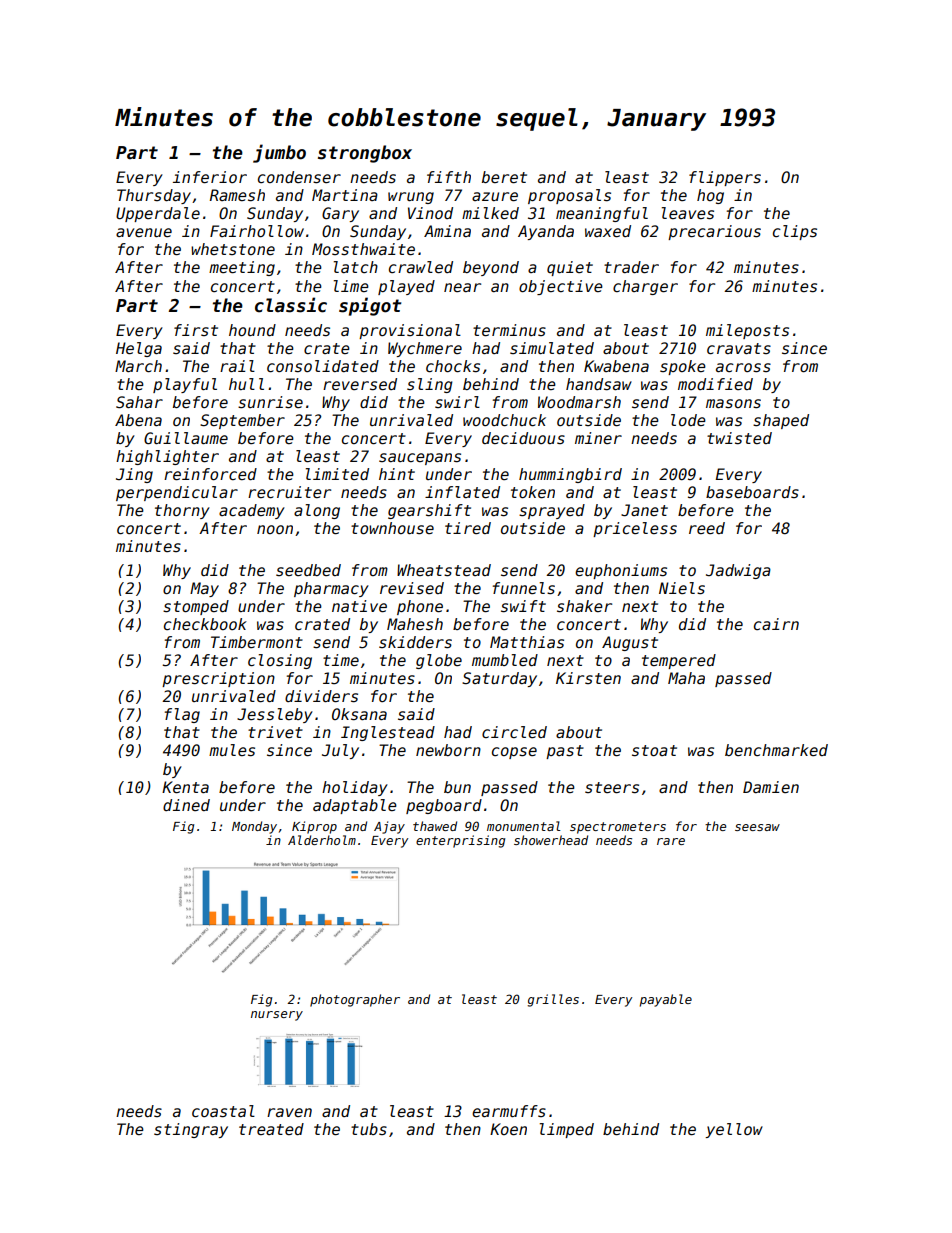 Image resolution: width=952 pixels, height=1233 pixels. What do you see at coordinates (588, 678) in the page?
I see `Kirsten` at bounding box center [588, 678].
